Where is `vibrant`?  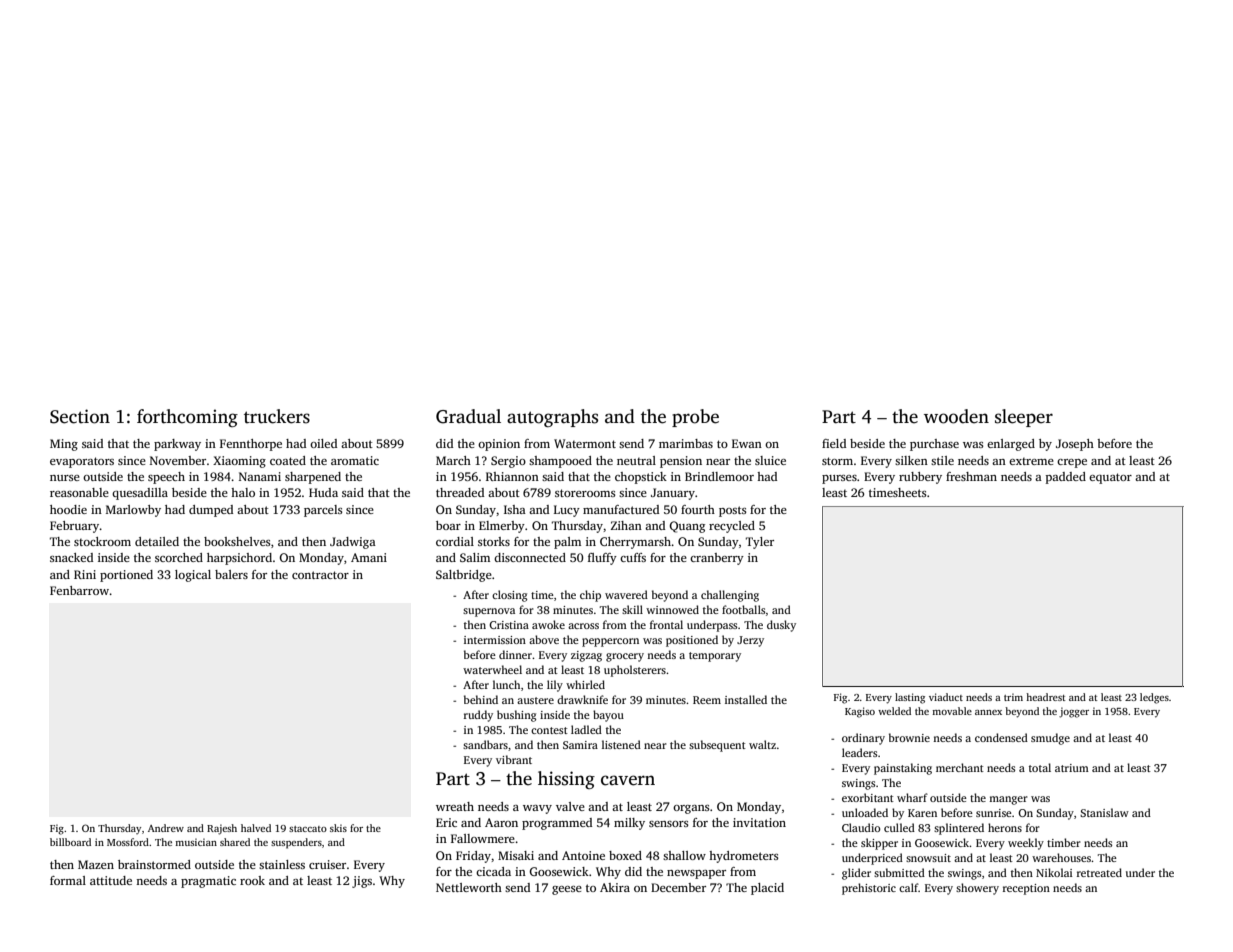
vibrant is located at coordinates (514, 759).
